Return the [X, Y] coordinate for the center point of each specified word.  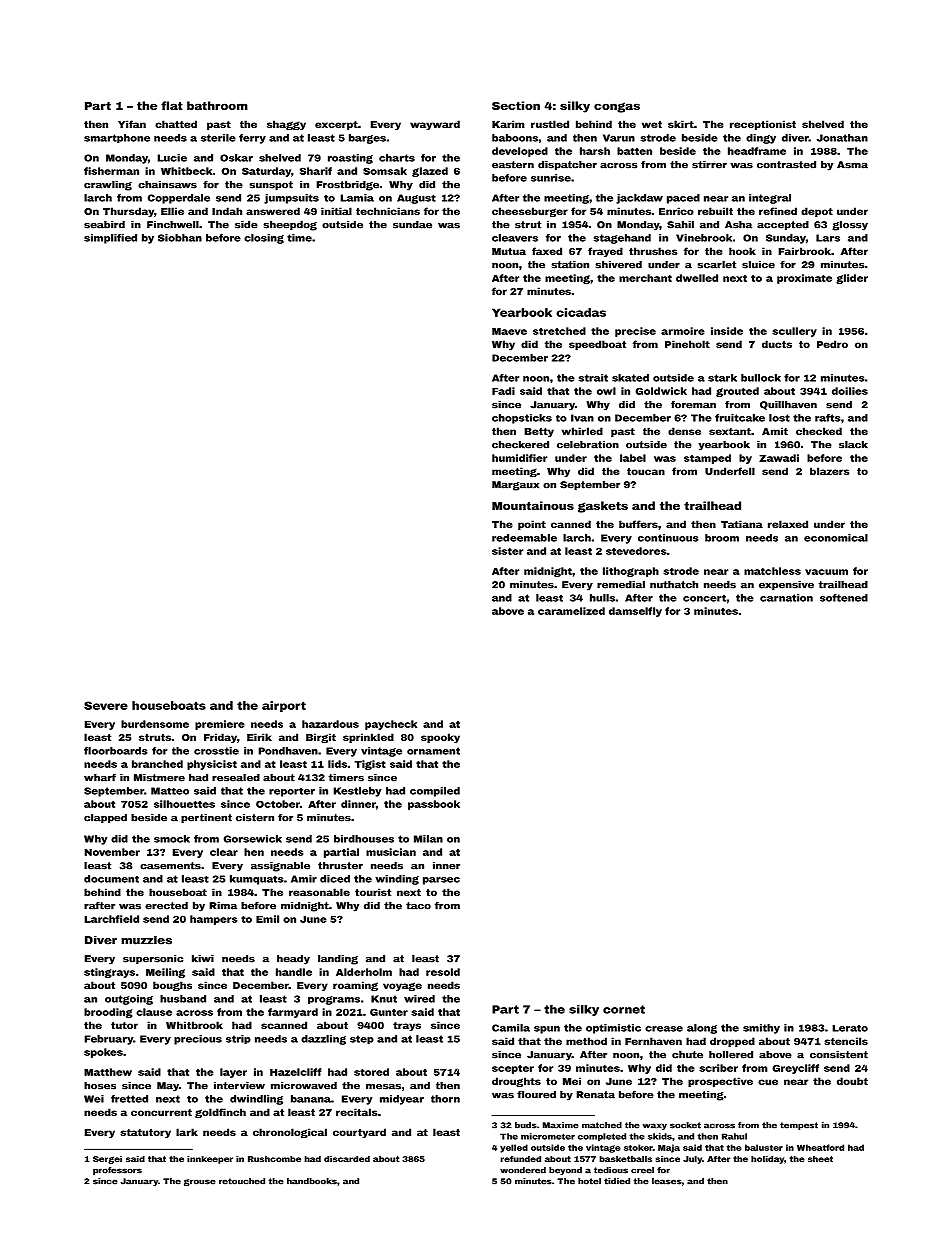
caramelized [571, 611]
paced [683, 199]
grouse [200, 1182]
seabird [104, 225]
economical [836, 538]
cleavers [515, 238]
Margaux [515, 486]
